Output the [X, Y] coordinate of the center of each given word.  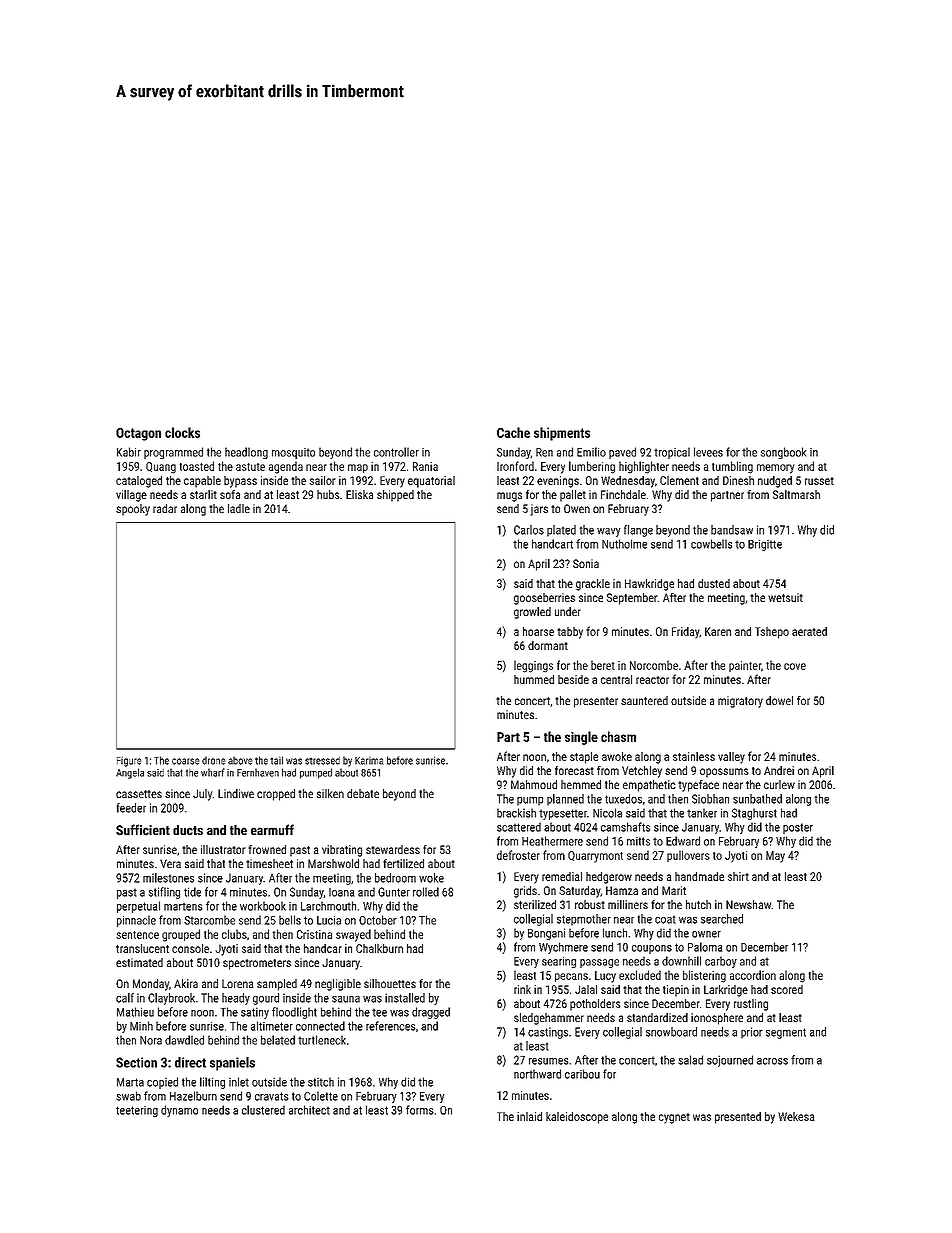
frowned [267, 849]
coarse [185, 761]
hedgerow [609, 878]
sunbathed [757, 799]
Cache [513, 432]
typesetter [563, 814]
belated [278, 1040]
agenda [286, 467]
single [581, 738]
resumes [549, 1061]
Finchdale [623, 494]
